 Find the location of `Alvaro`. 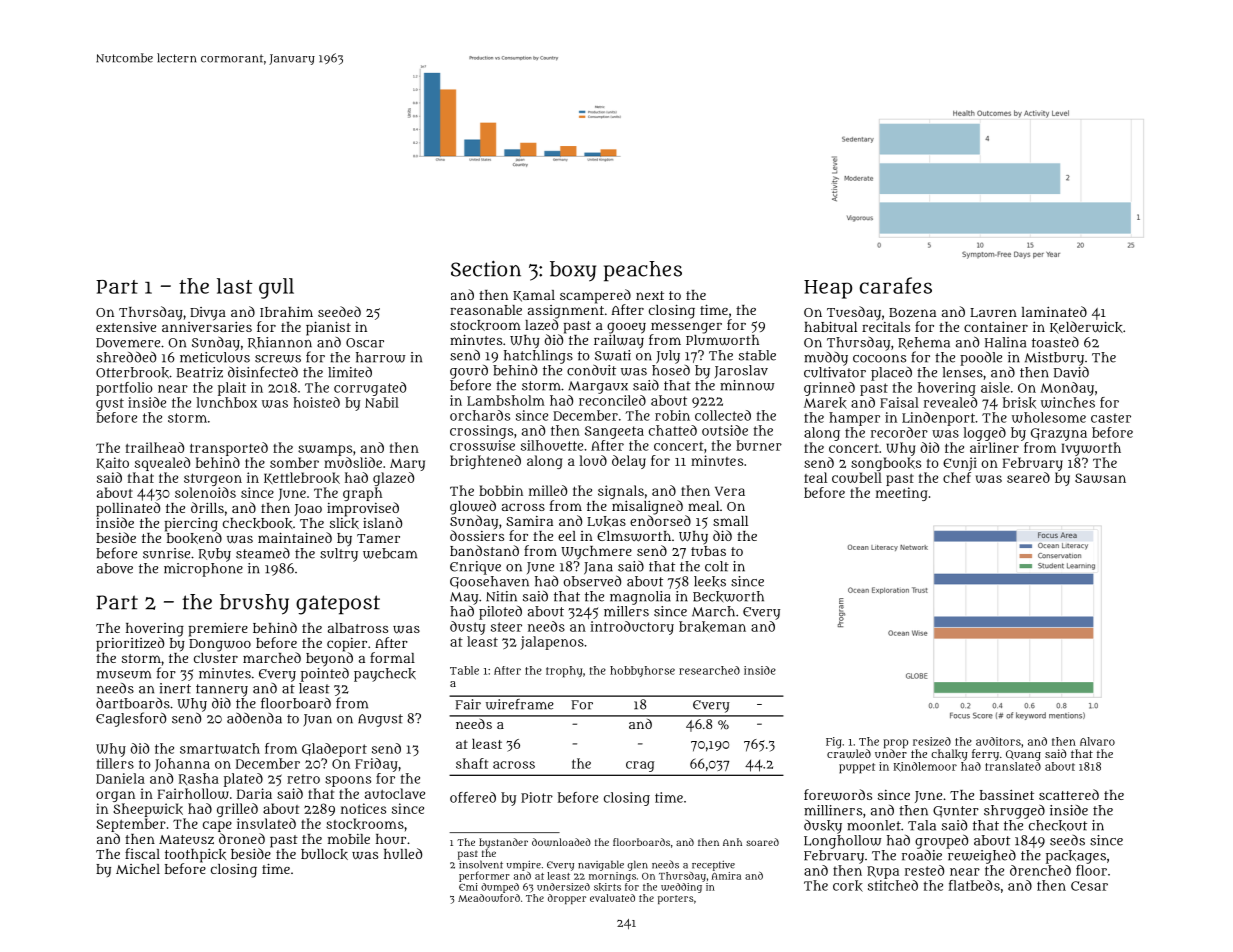

Alvaro is located at coordinates (1097, 741).
